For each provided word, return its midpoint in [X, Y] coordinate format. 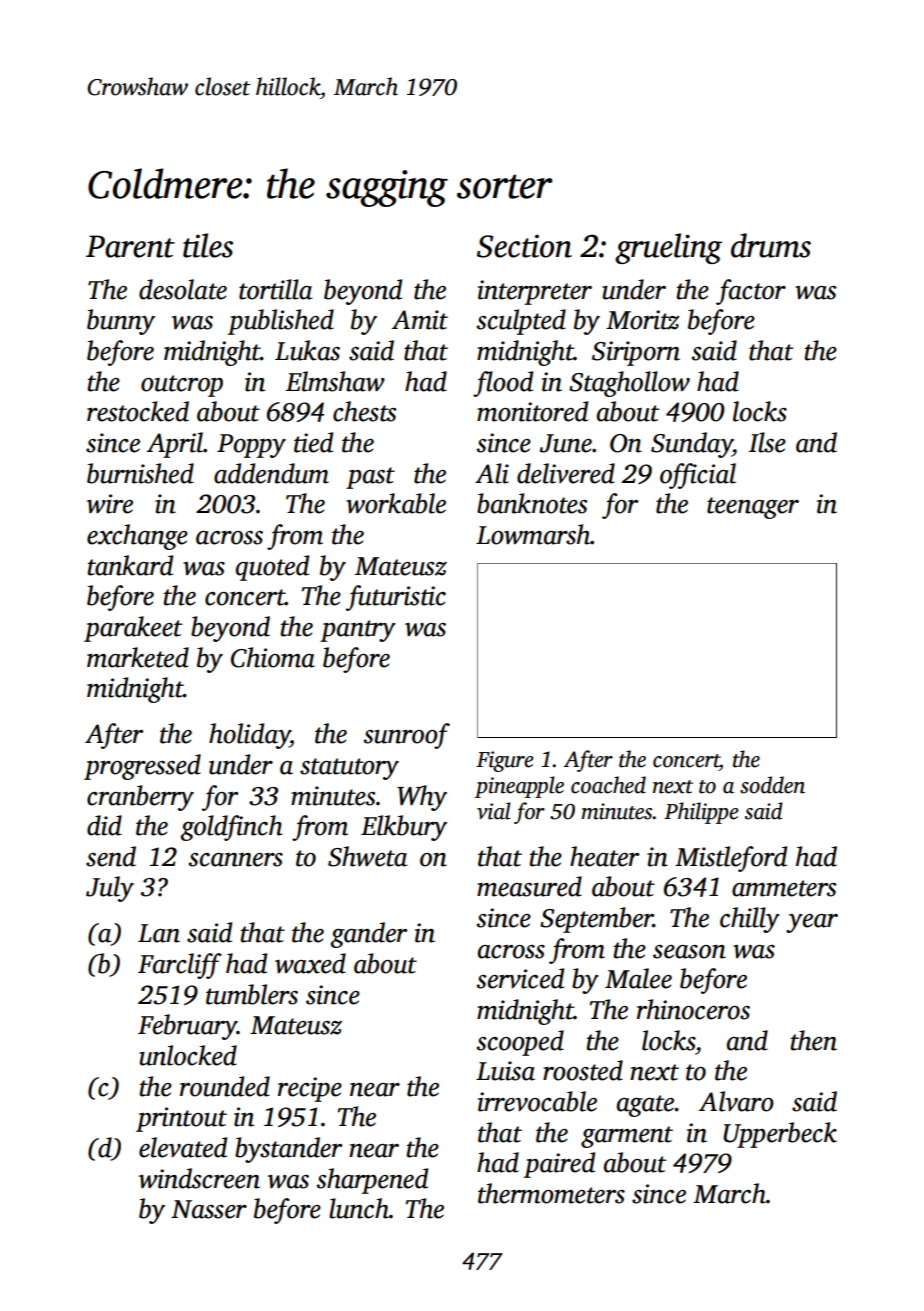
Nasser [209, 1209]
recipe [310, 1089]
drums [771, 245]
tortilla [275, 289]
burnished [140, 473]
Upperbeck [780, 1135]
